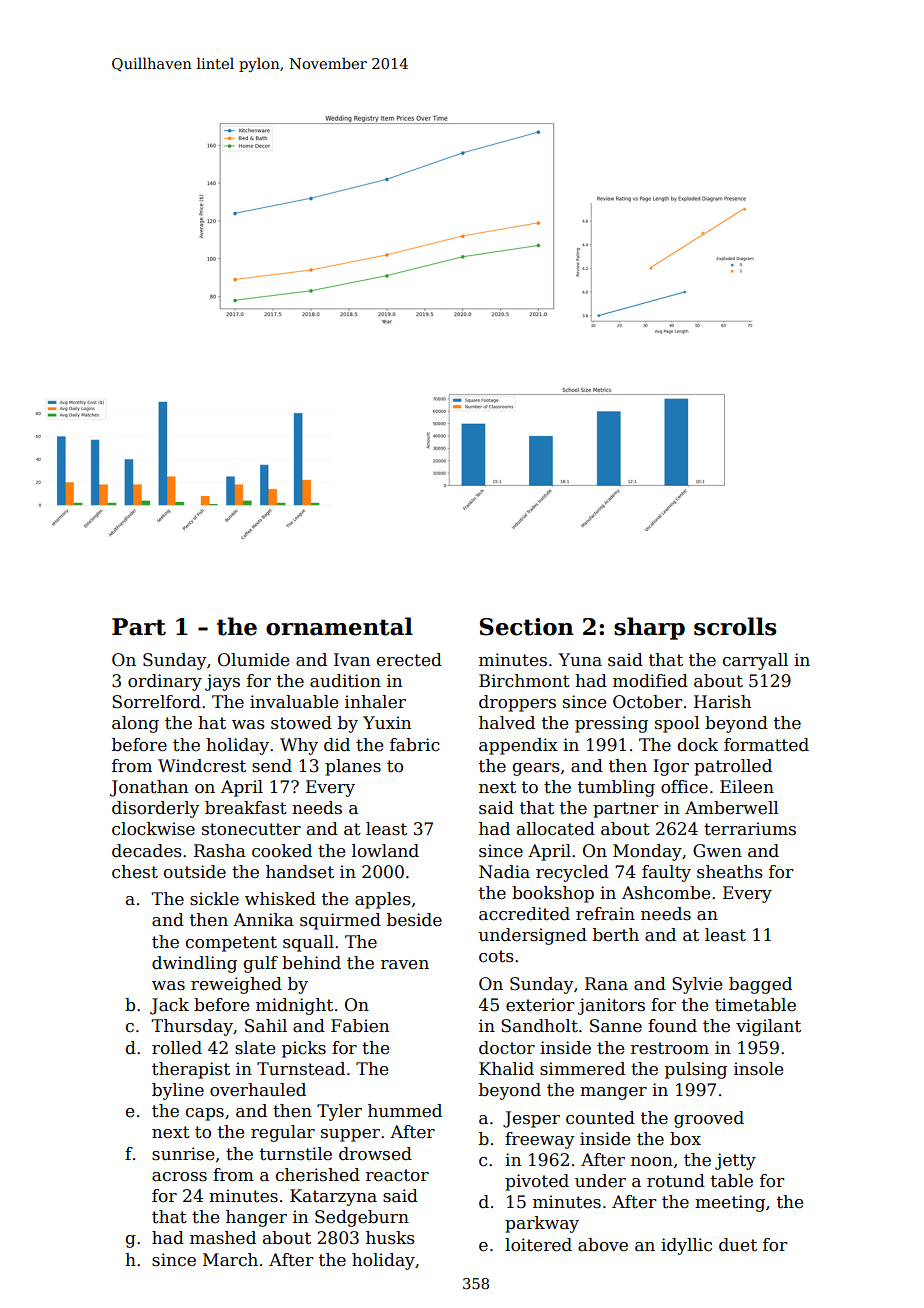  What do you see at coordinates (360, 1026) in the document?
I see `Fabien` at bounding box center [360, 1026].
